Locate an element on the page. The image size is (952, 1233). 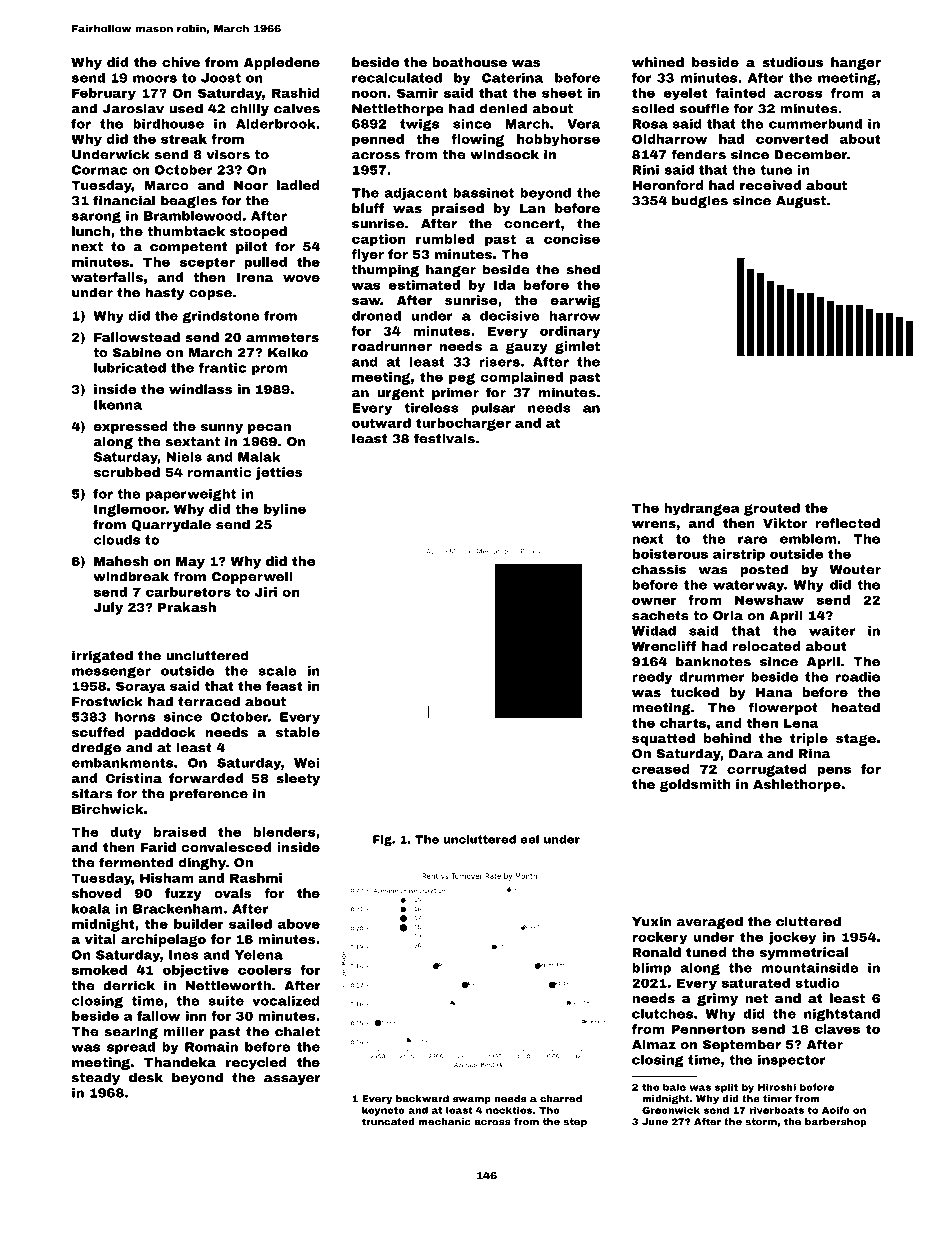
reflected is located at coordinates (848, 523).
